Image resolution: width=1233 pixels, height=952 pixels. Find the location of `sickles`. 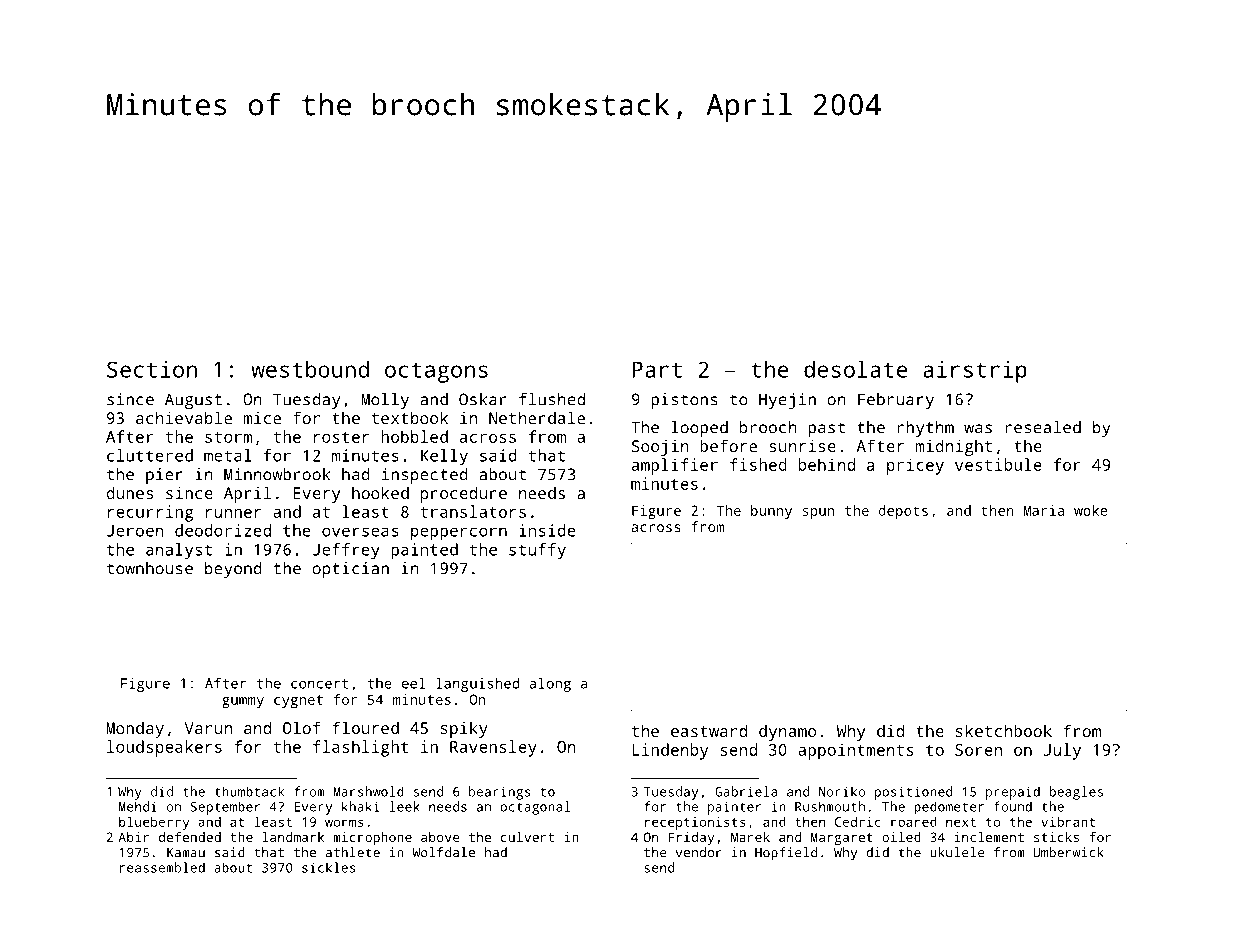

sickles is located at coordinates (329, 867).
